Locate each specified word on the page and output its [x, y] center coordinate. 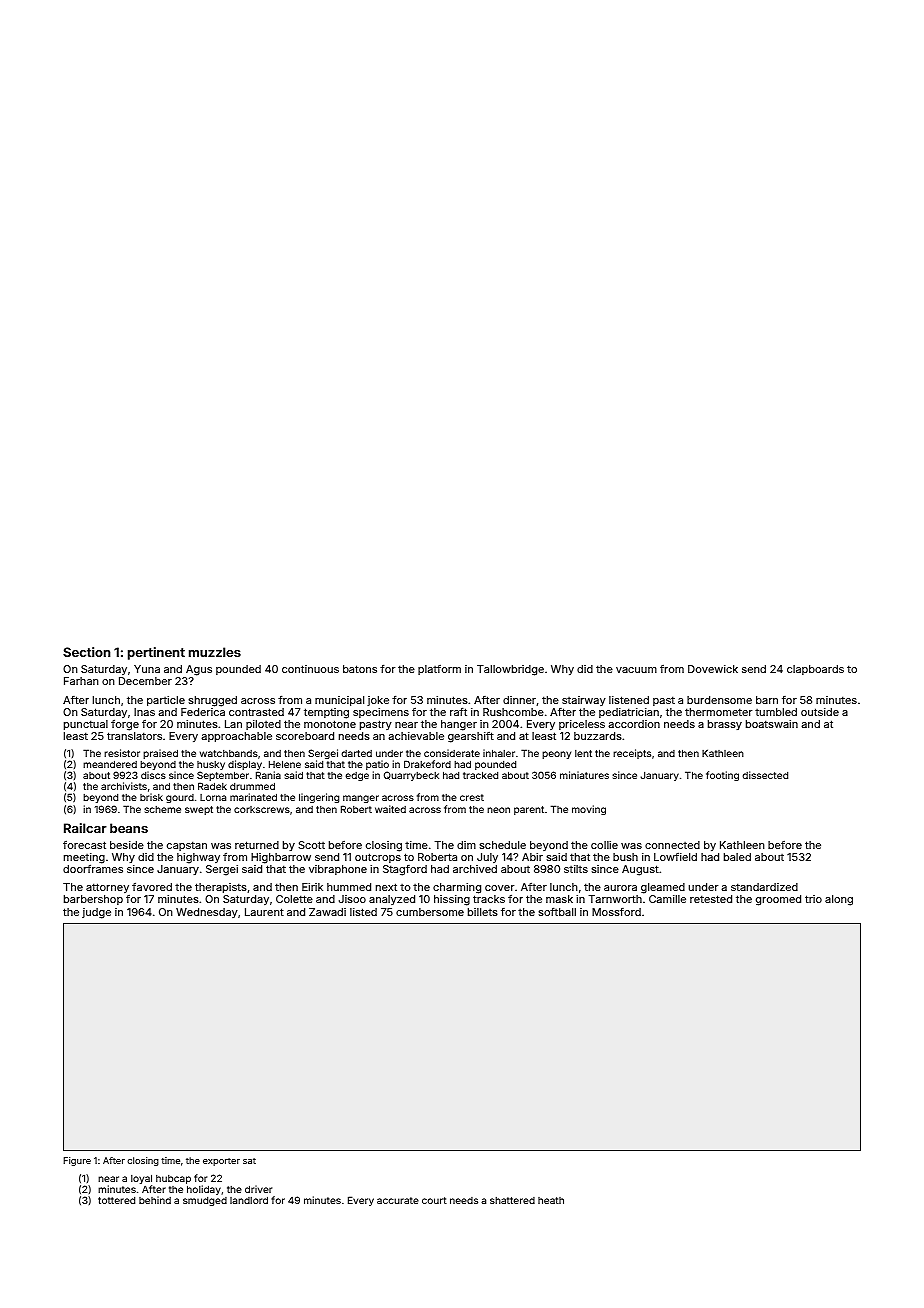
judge [96, 913]
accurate [398, 1200]
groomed [778, 900]
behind [155, 1200]
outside [820, 712]
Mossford [616, 912]
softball [557, 911]
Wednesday [207, 913]
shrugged [212, 701]
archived [475, 869]
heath [551, 1200]
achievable [416, 736]
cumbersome [430, 912]
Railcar [85, 828]
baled [737, 857]
